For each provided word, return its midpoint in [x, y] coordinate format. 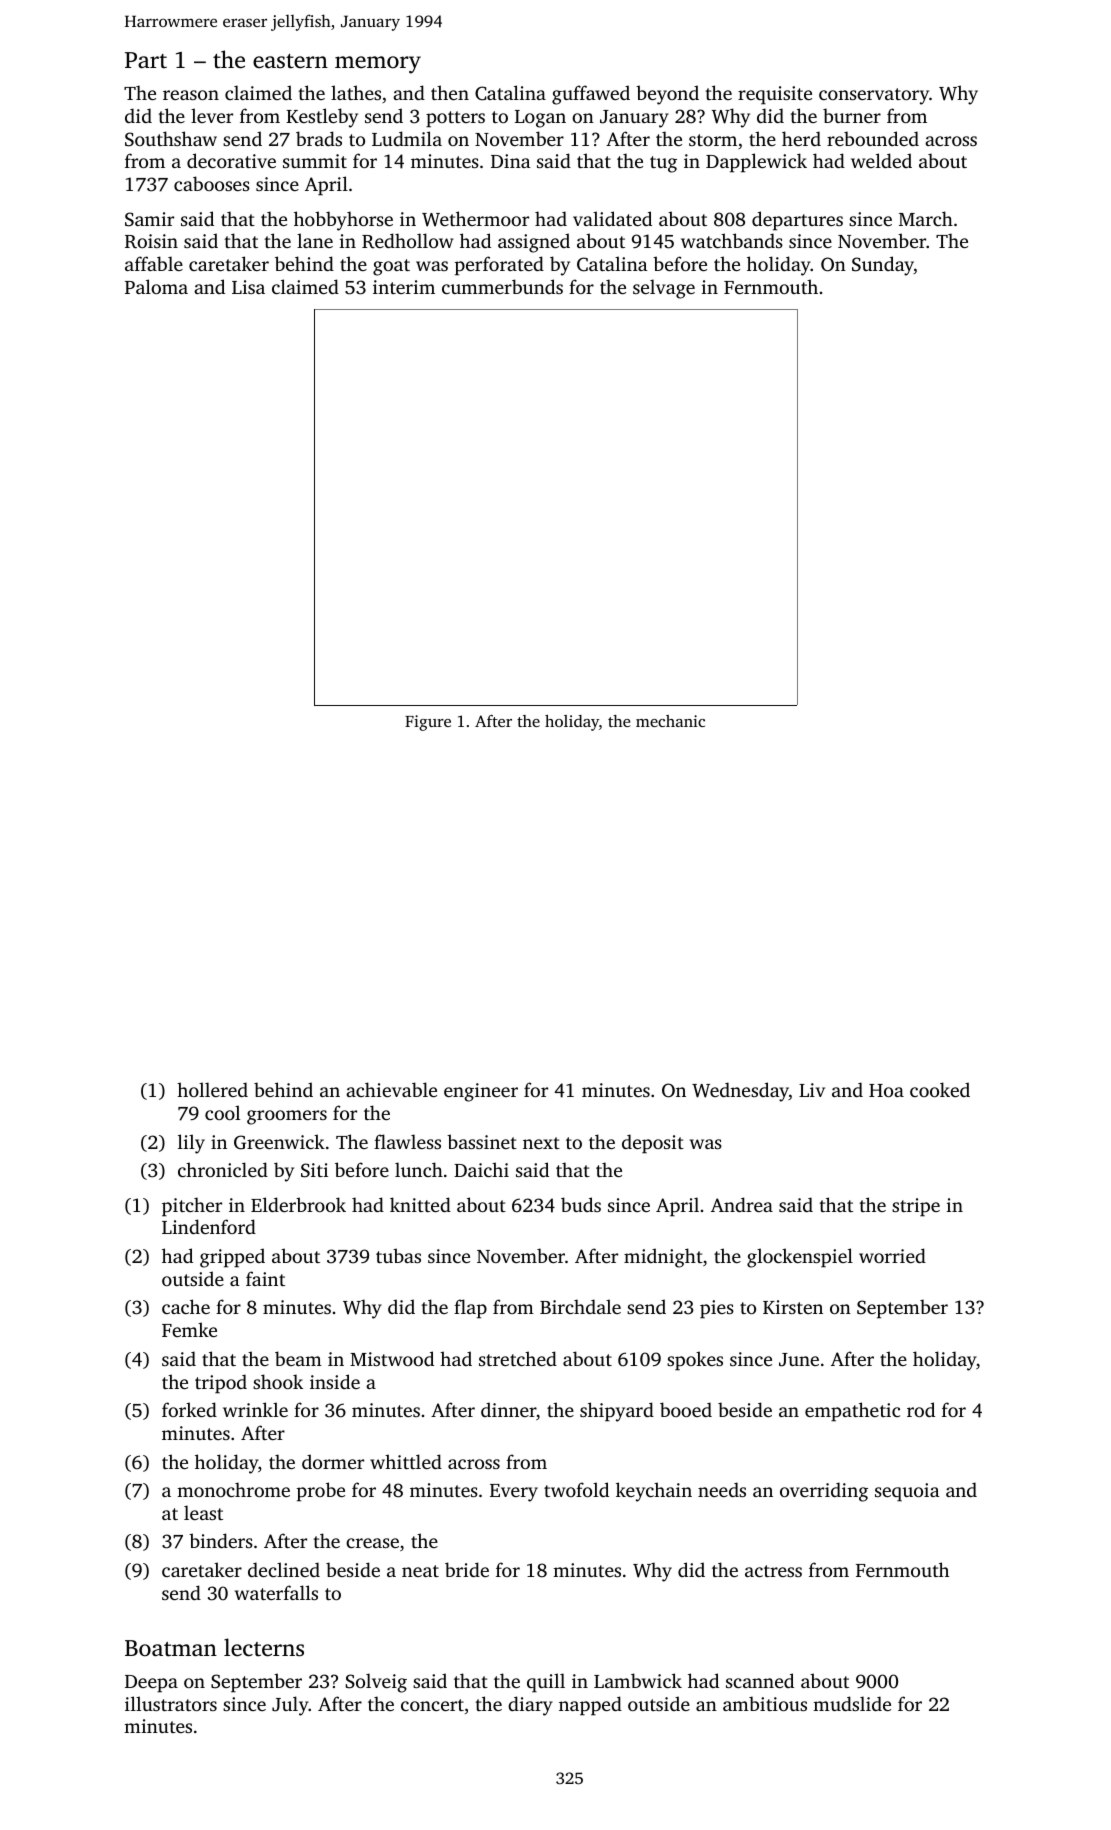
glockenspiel [800, 1258]
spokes [695, 1361]
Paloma [156, 286]
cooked [940, 1089]
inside [335, 1381]
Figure [428, 723]
